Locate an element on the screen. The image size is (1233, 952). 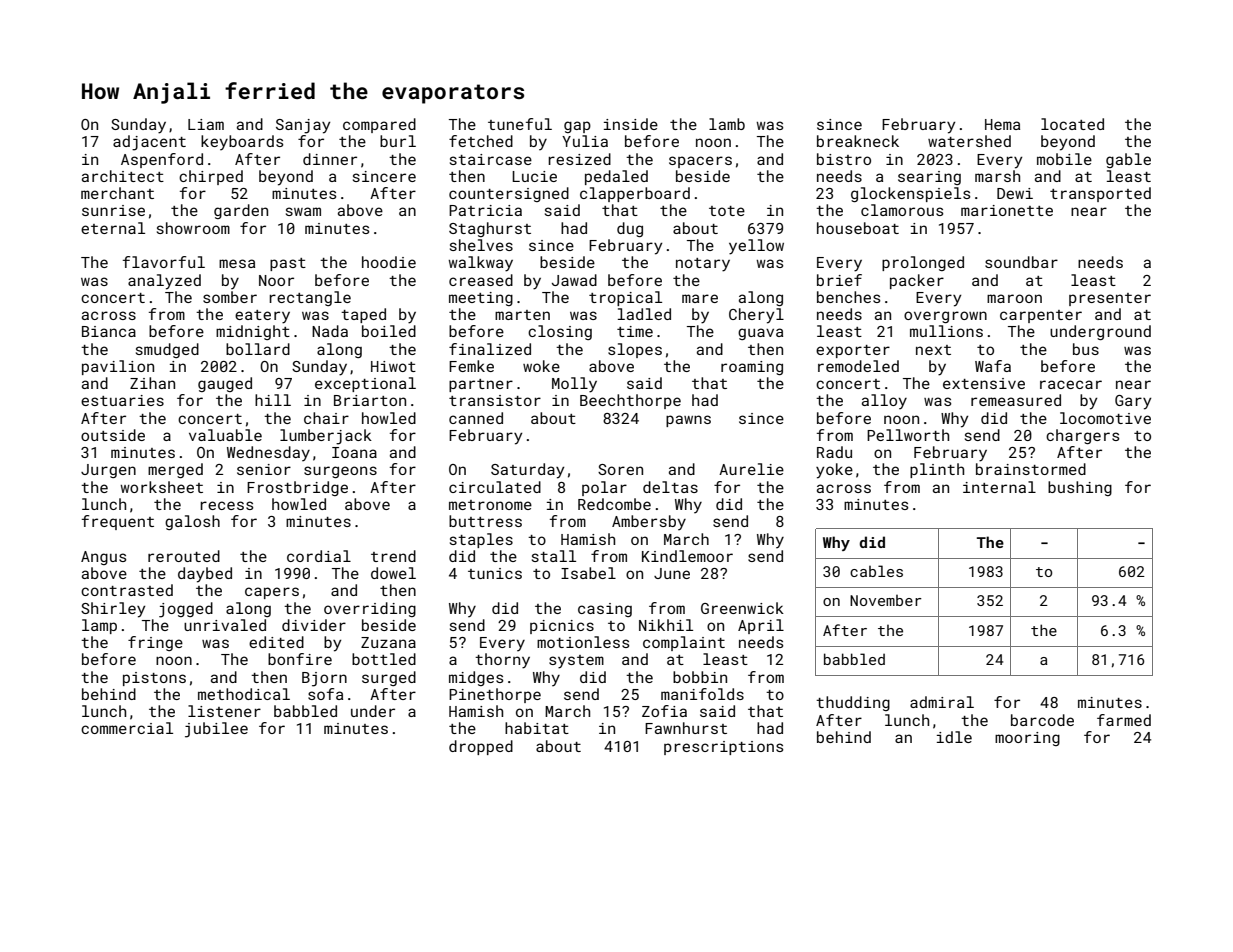
farmed is located at coordinates (1124, 720).
